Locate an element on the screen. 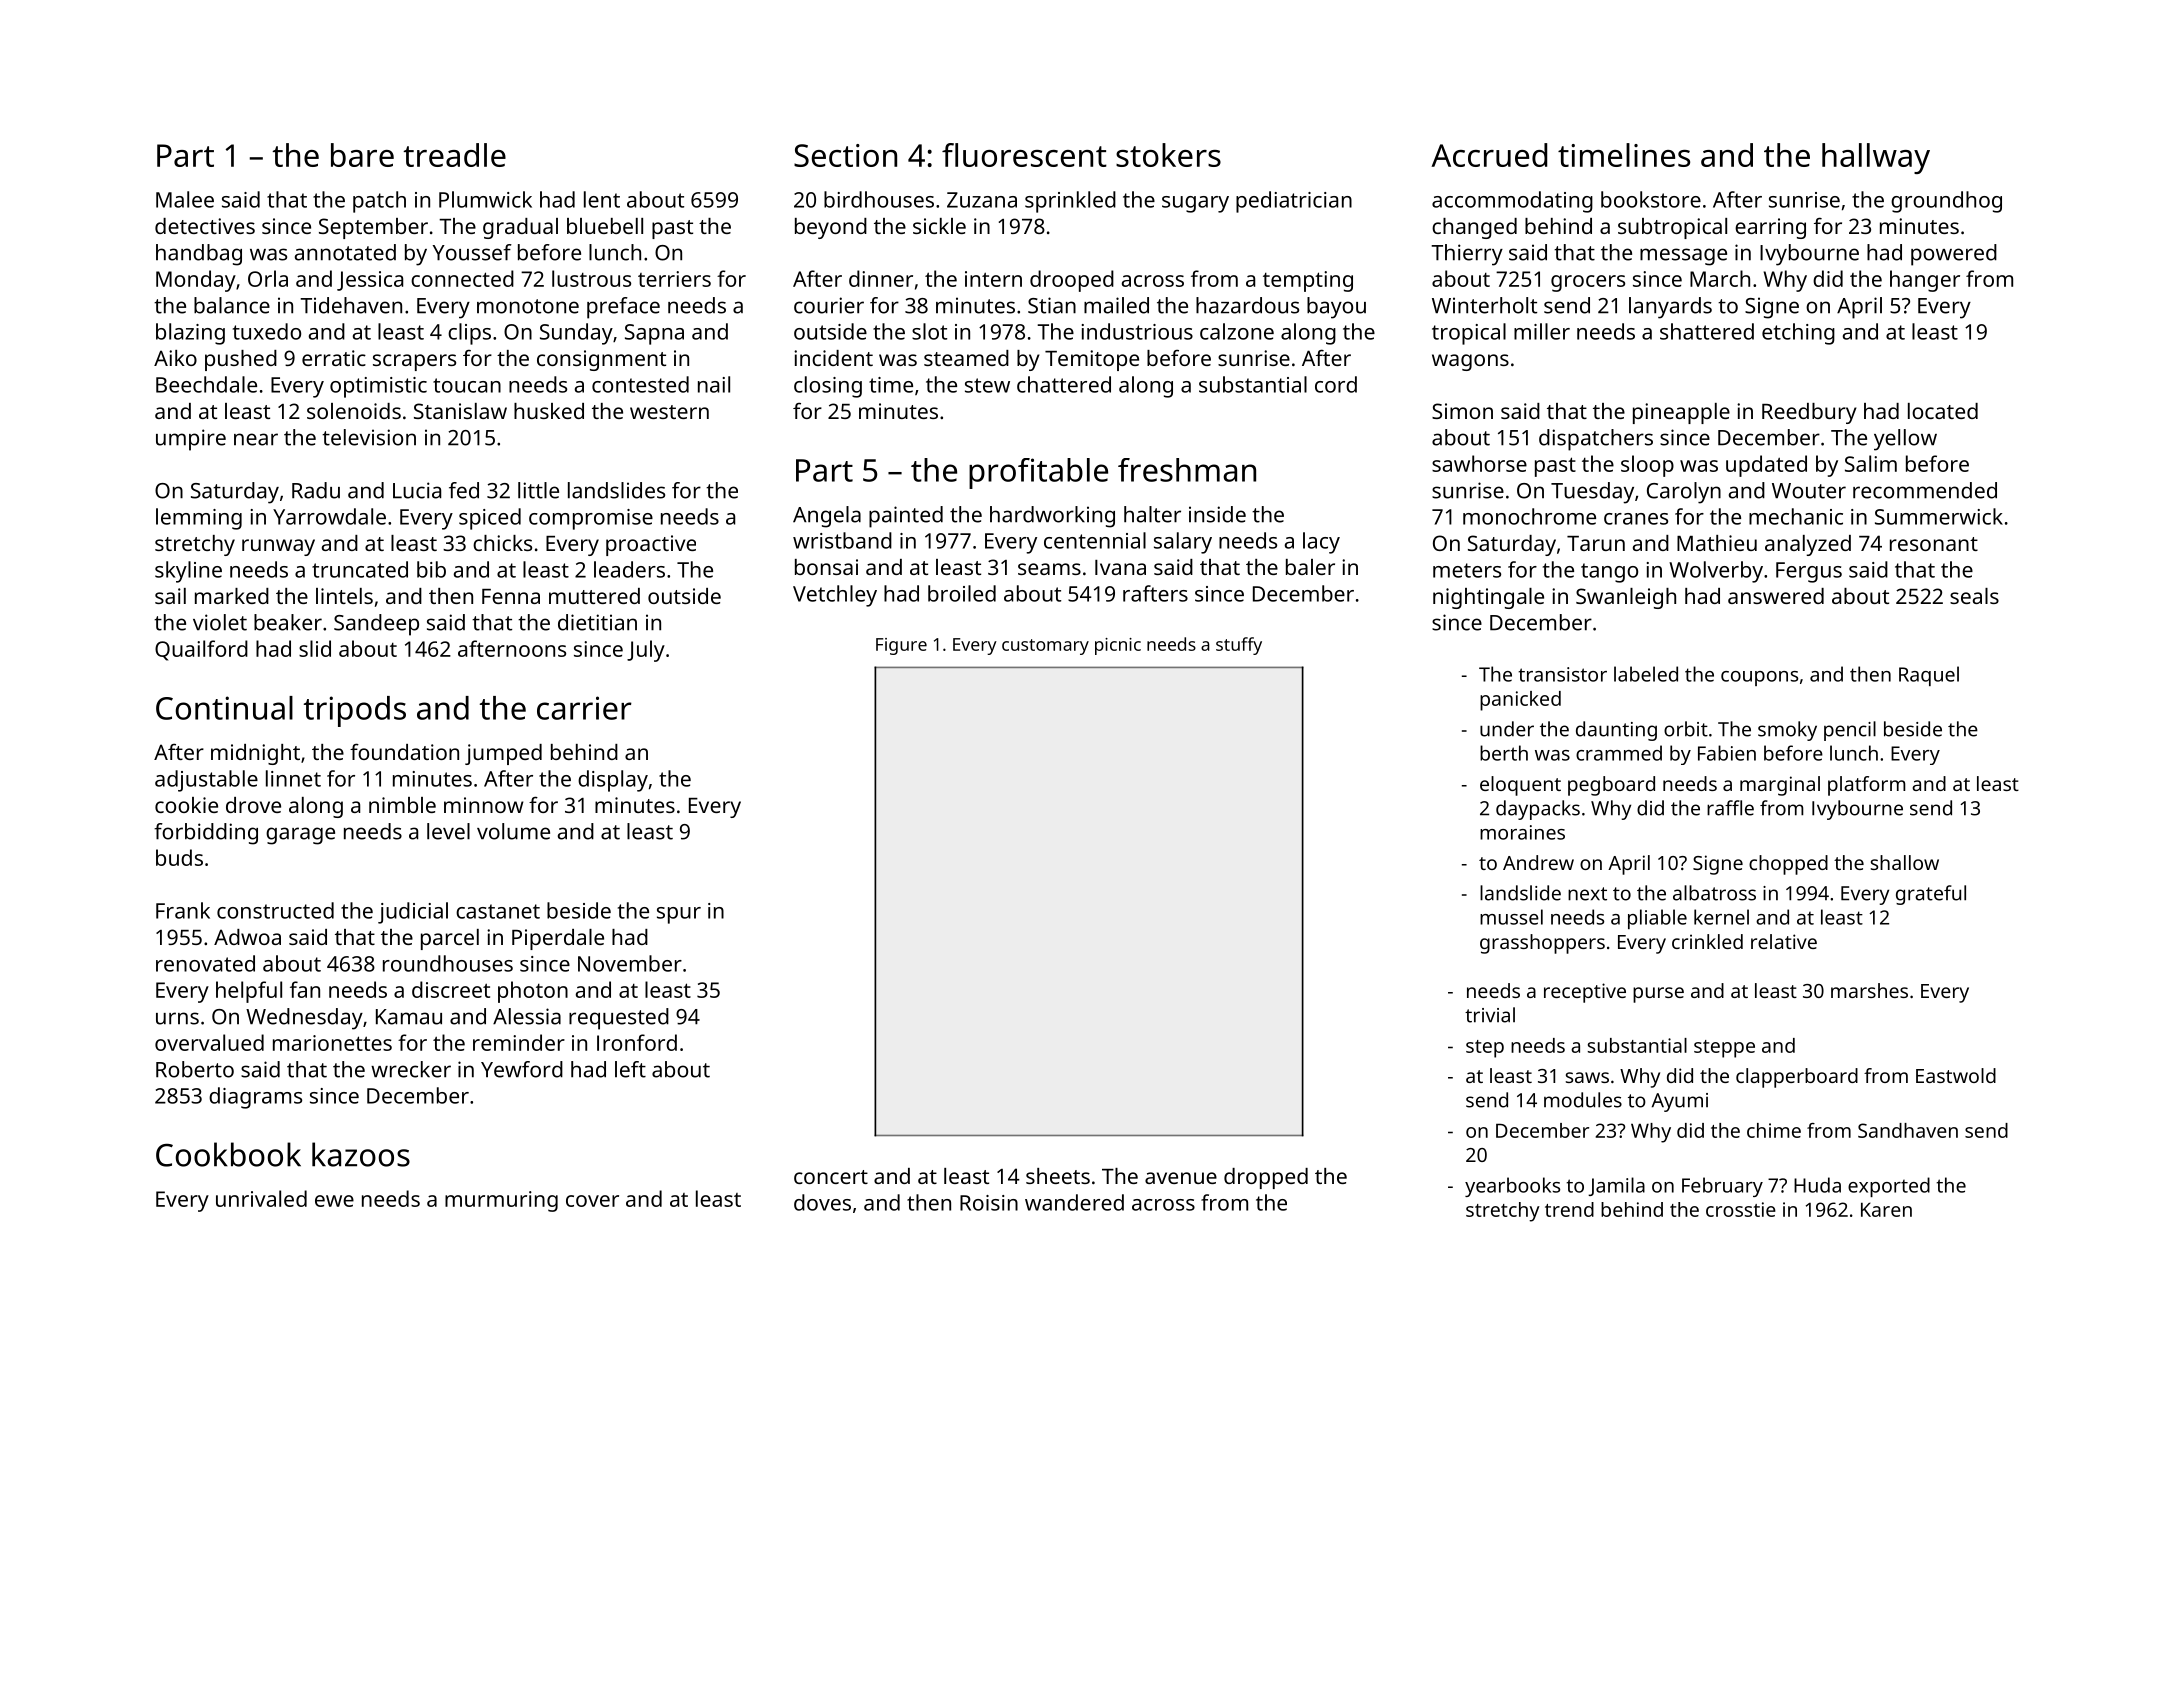 The image size is (2178, 1683). July is located at coordinates (646, 651).
